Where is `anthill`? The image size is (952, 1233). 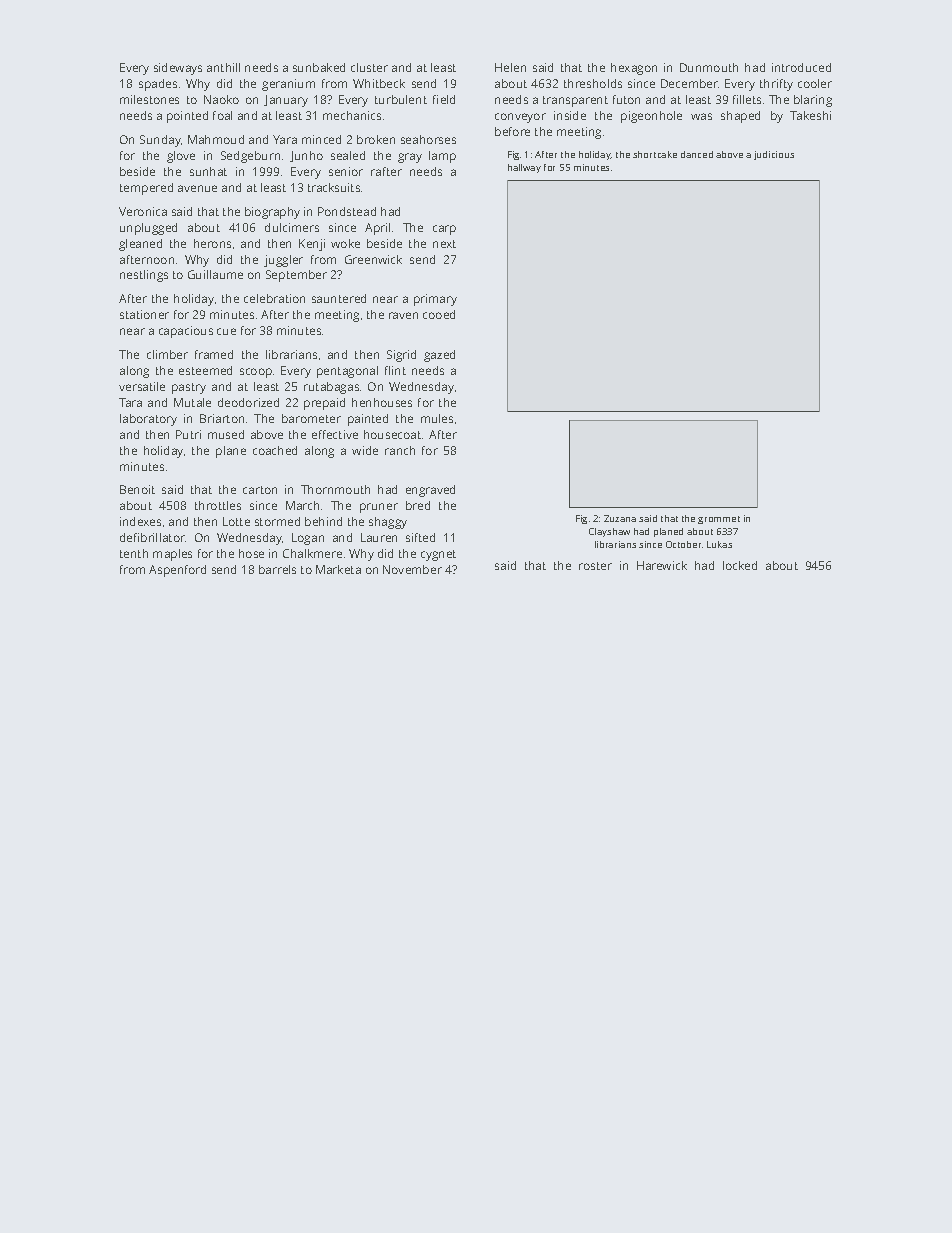 anthill is located at coordinates (223, 67).
